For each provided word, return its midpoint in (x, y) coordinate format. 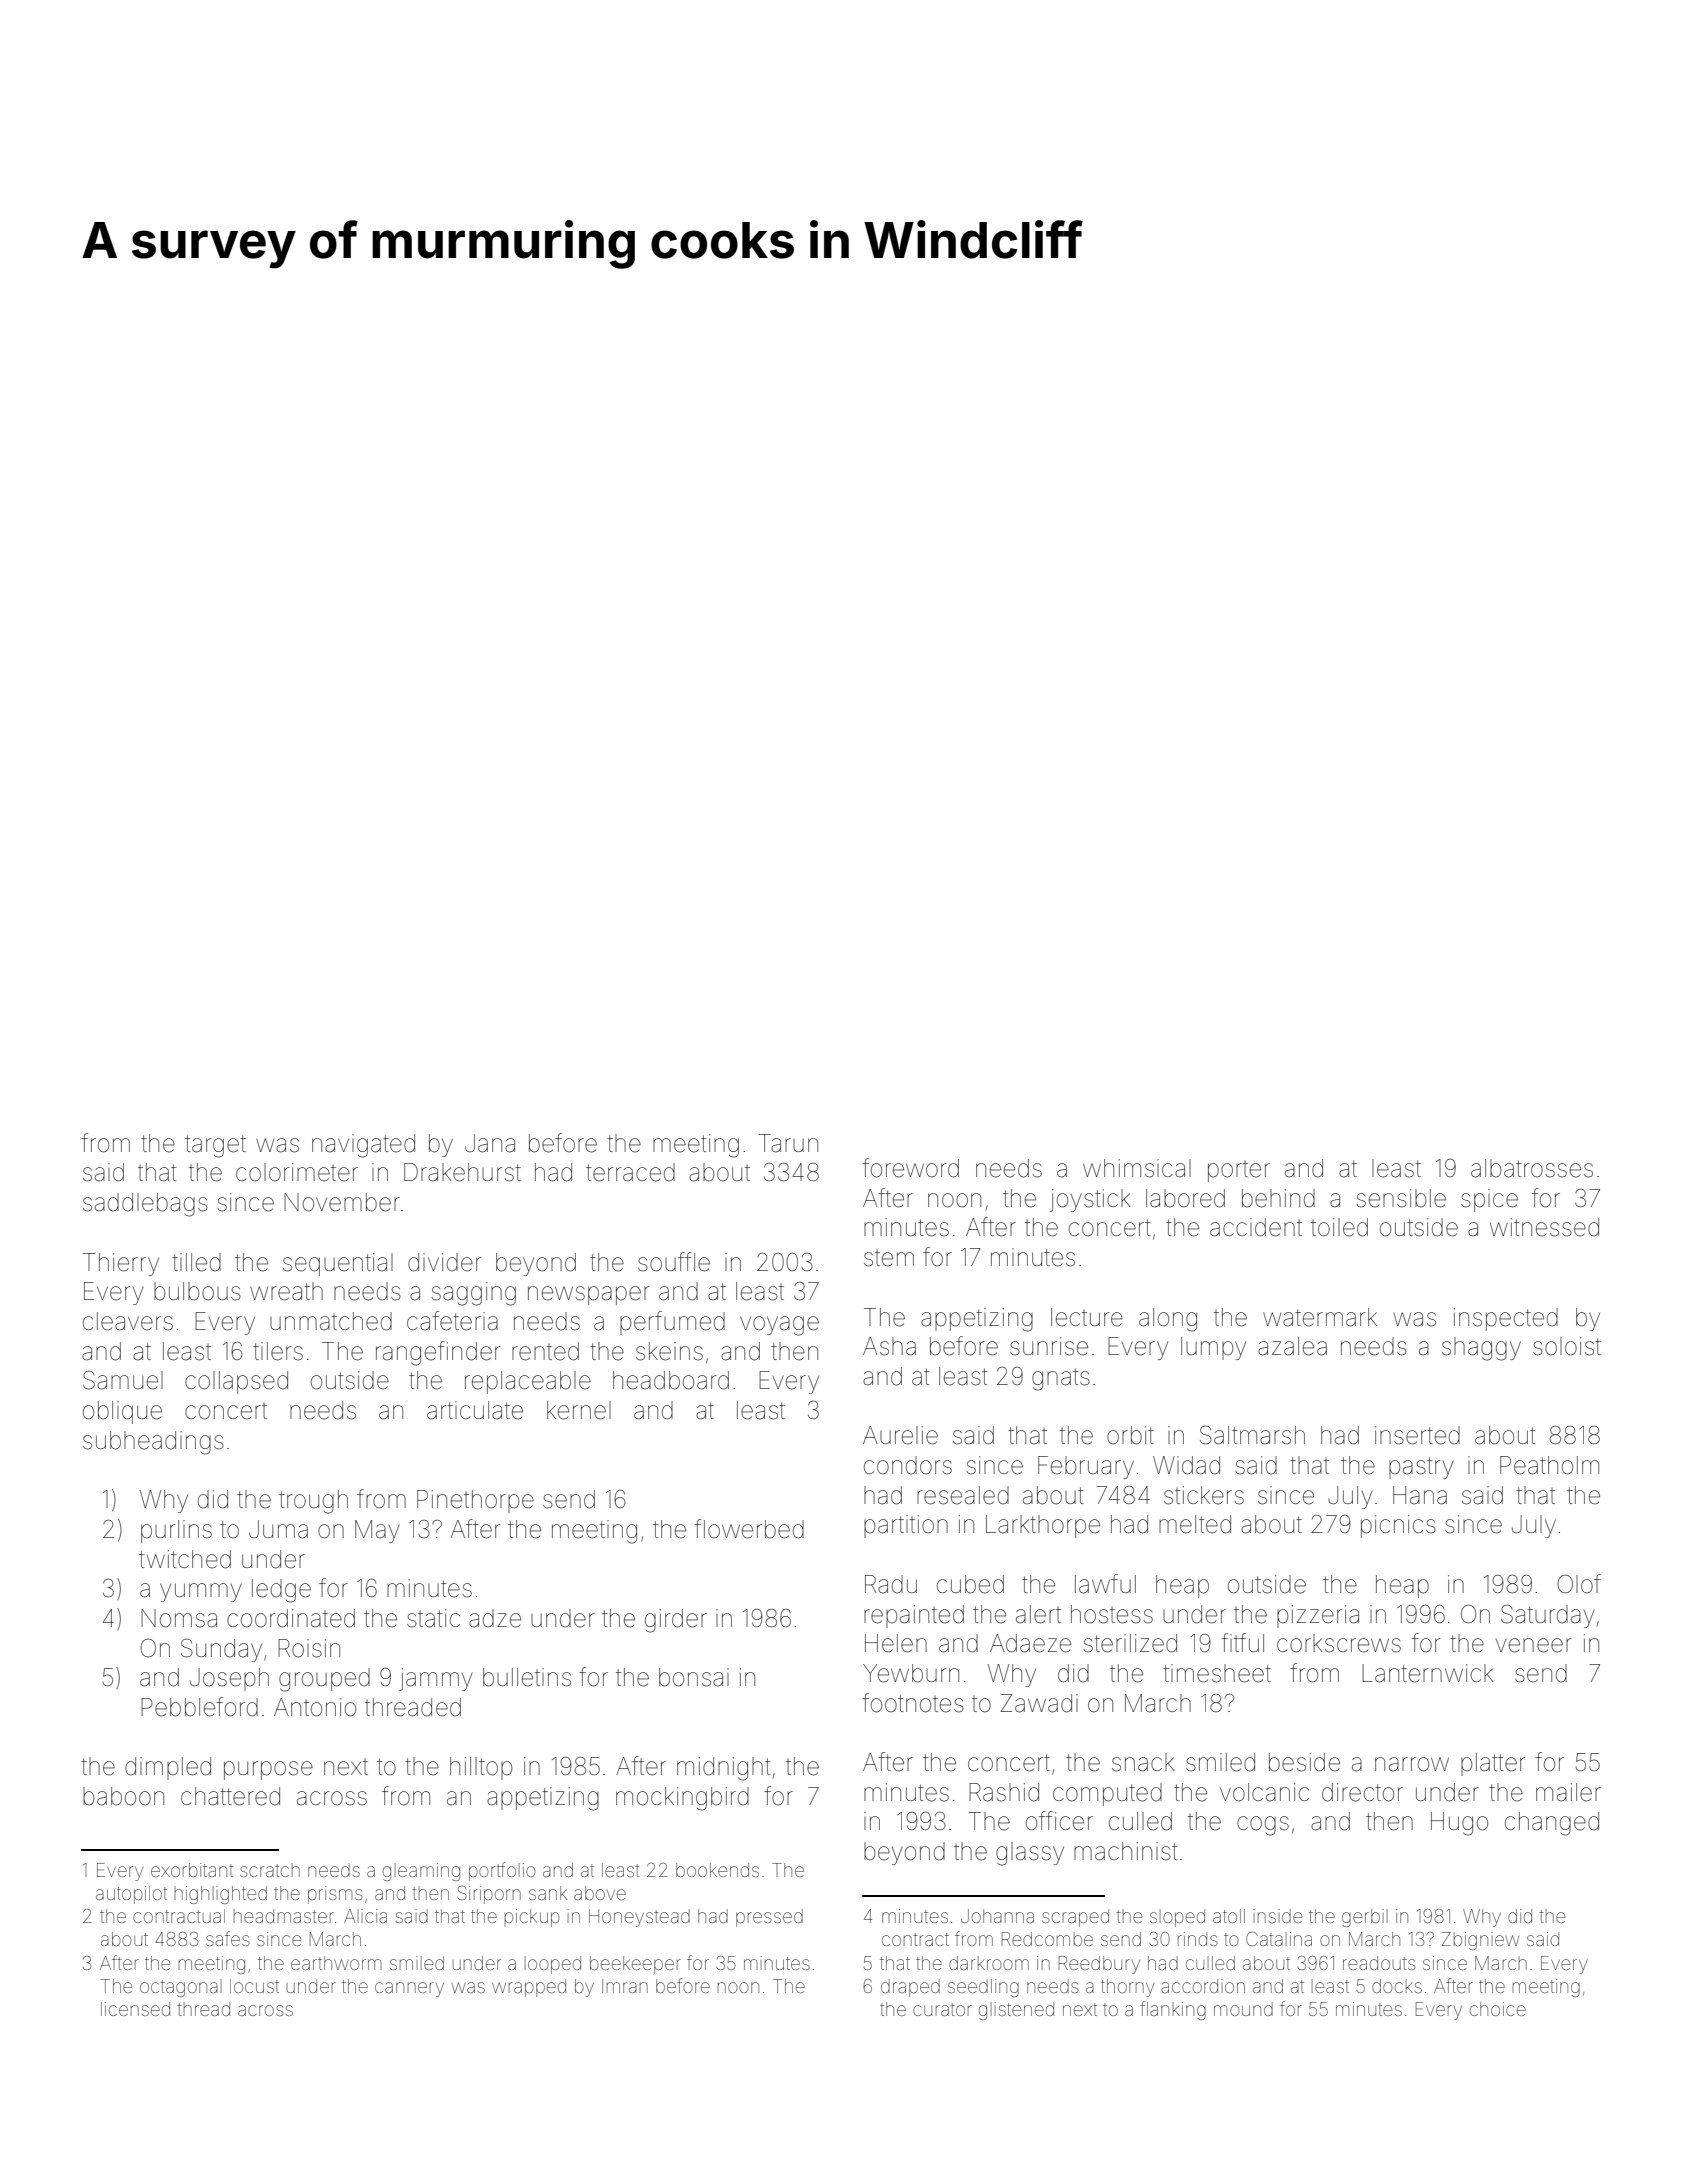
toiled (1339, 1227)
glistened (1016, 2011)
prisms (335, 1895)
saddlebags (145, 1205)
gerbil (1365, 1918)
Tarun (788, 1143)
